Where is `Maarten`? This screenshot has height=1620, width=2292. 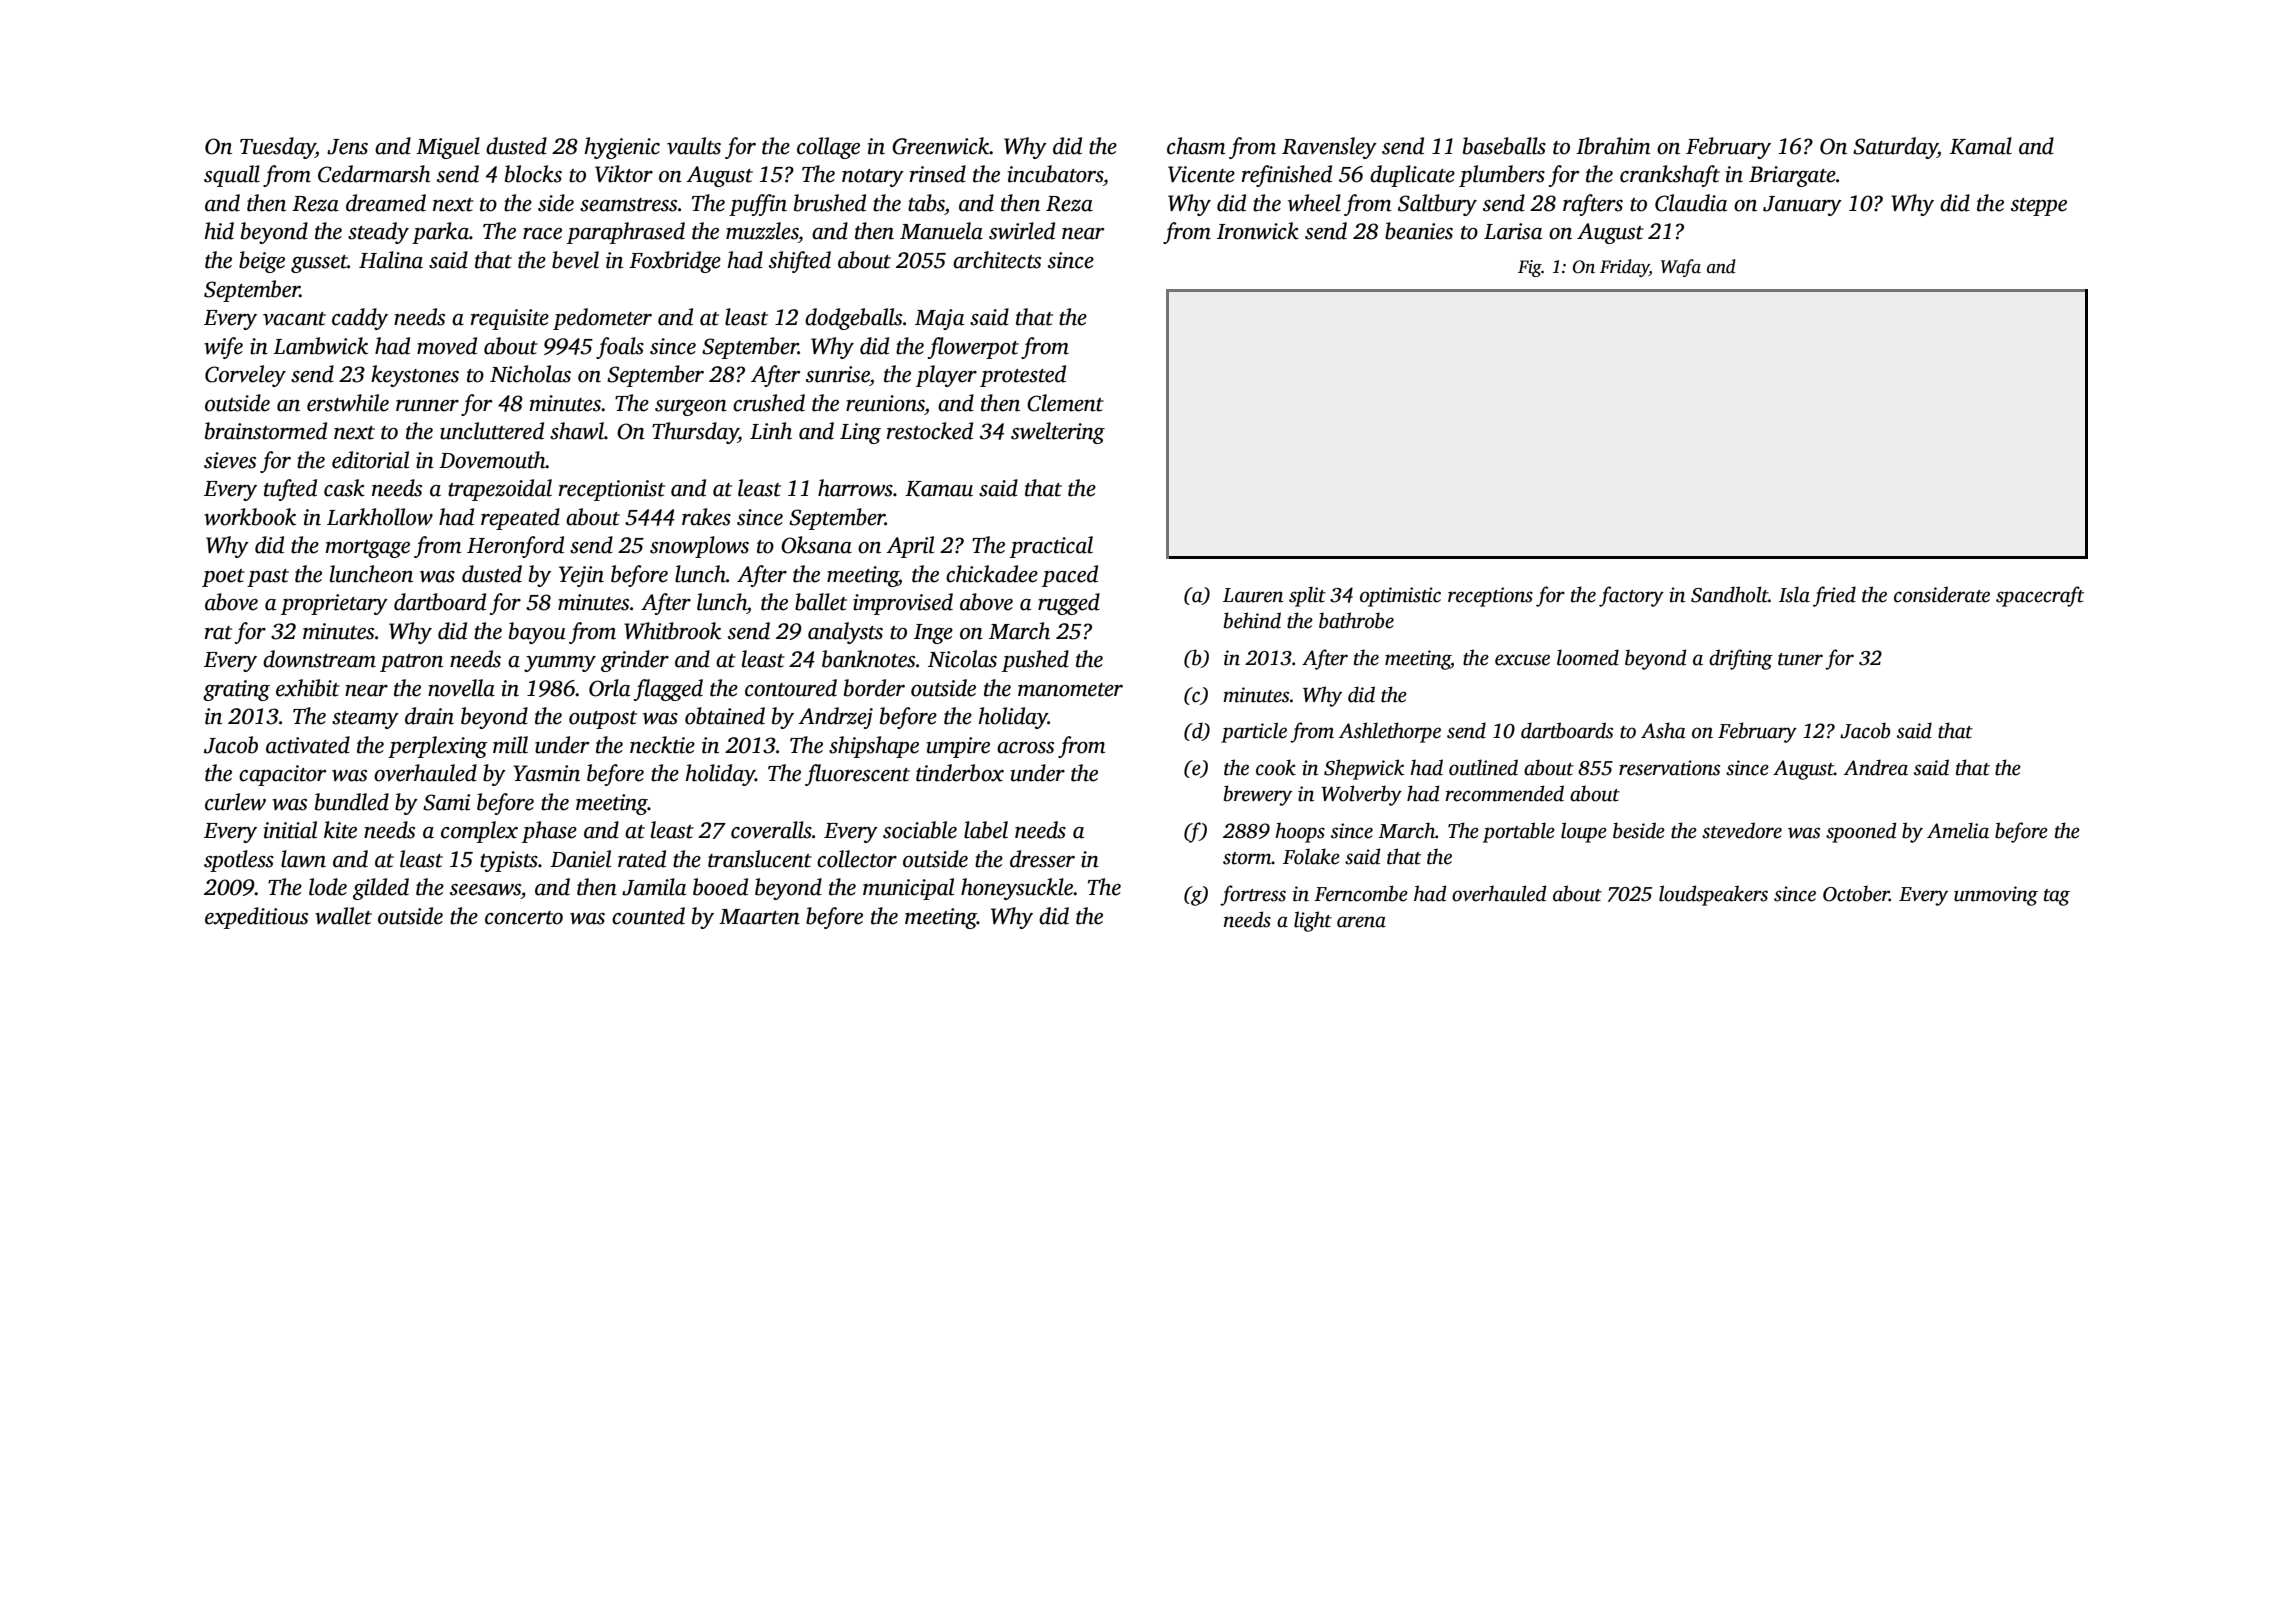 Maarten is located at coordinates (759, 917).
